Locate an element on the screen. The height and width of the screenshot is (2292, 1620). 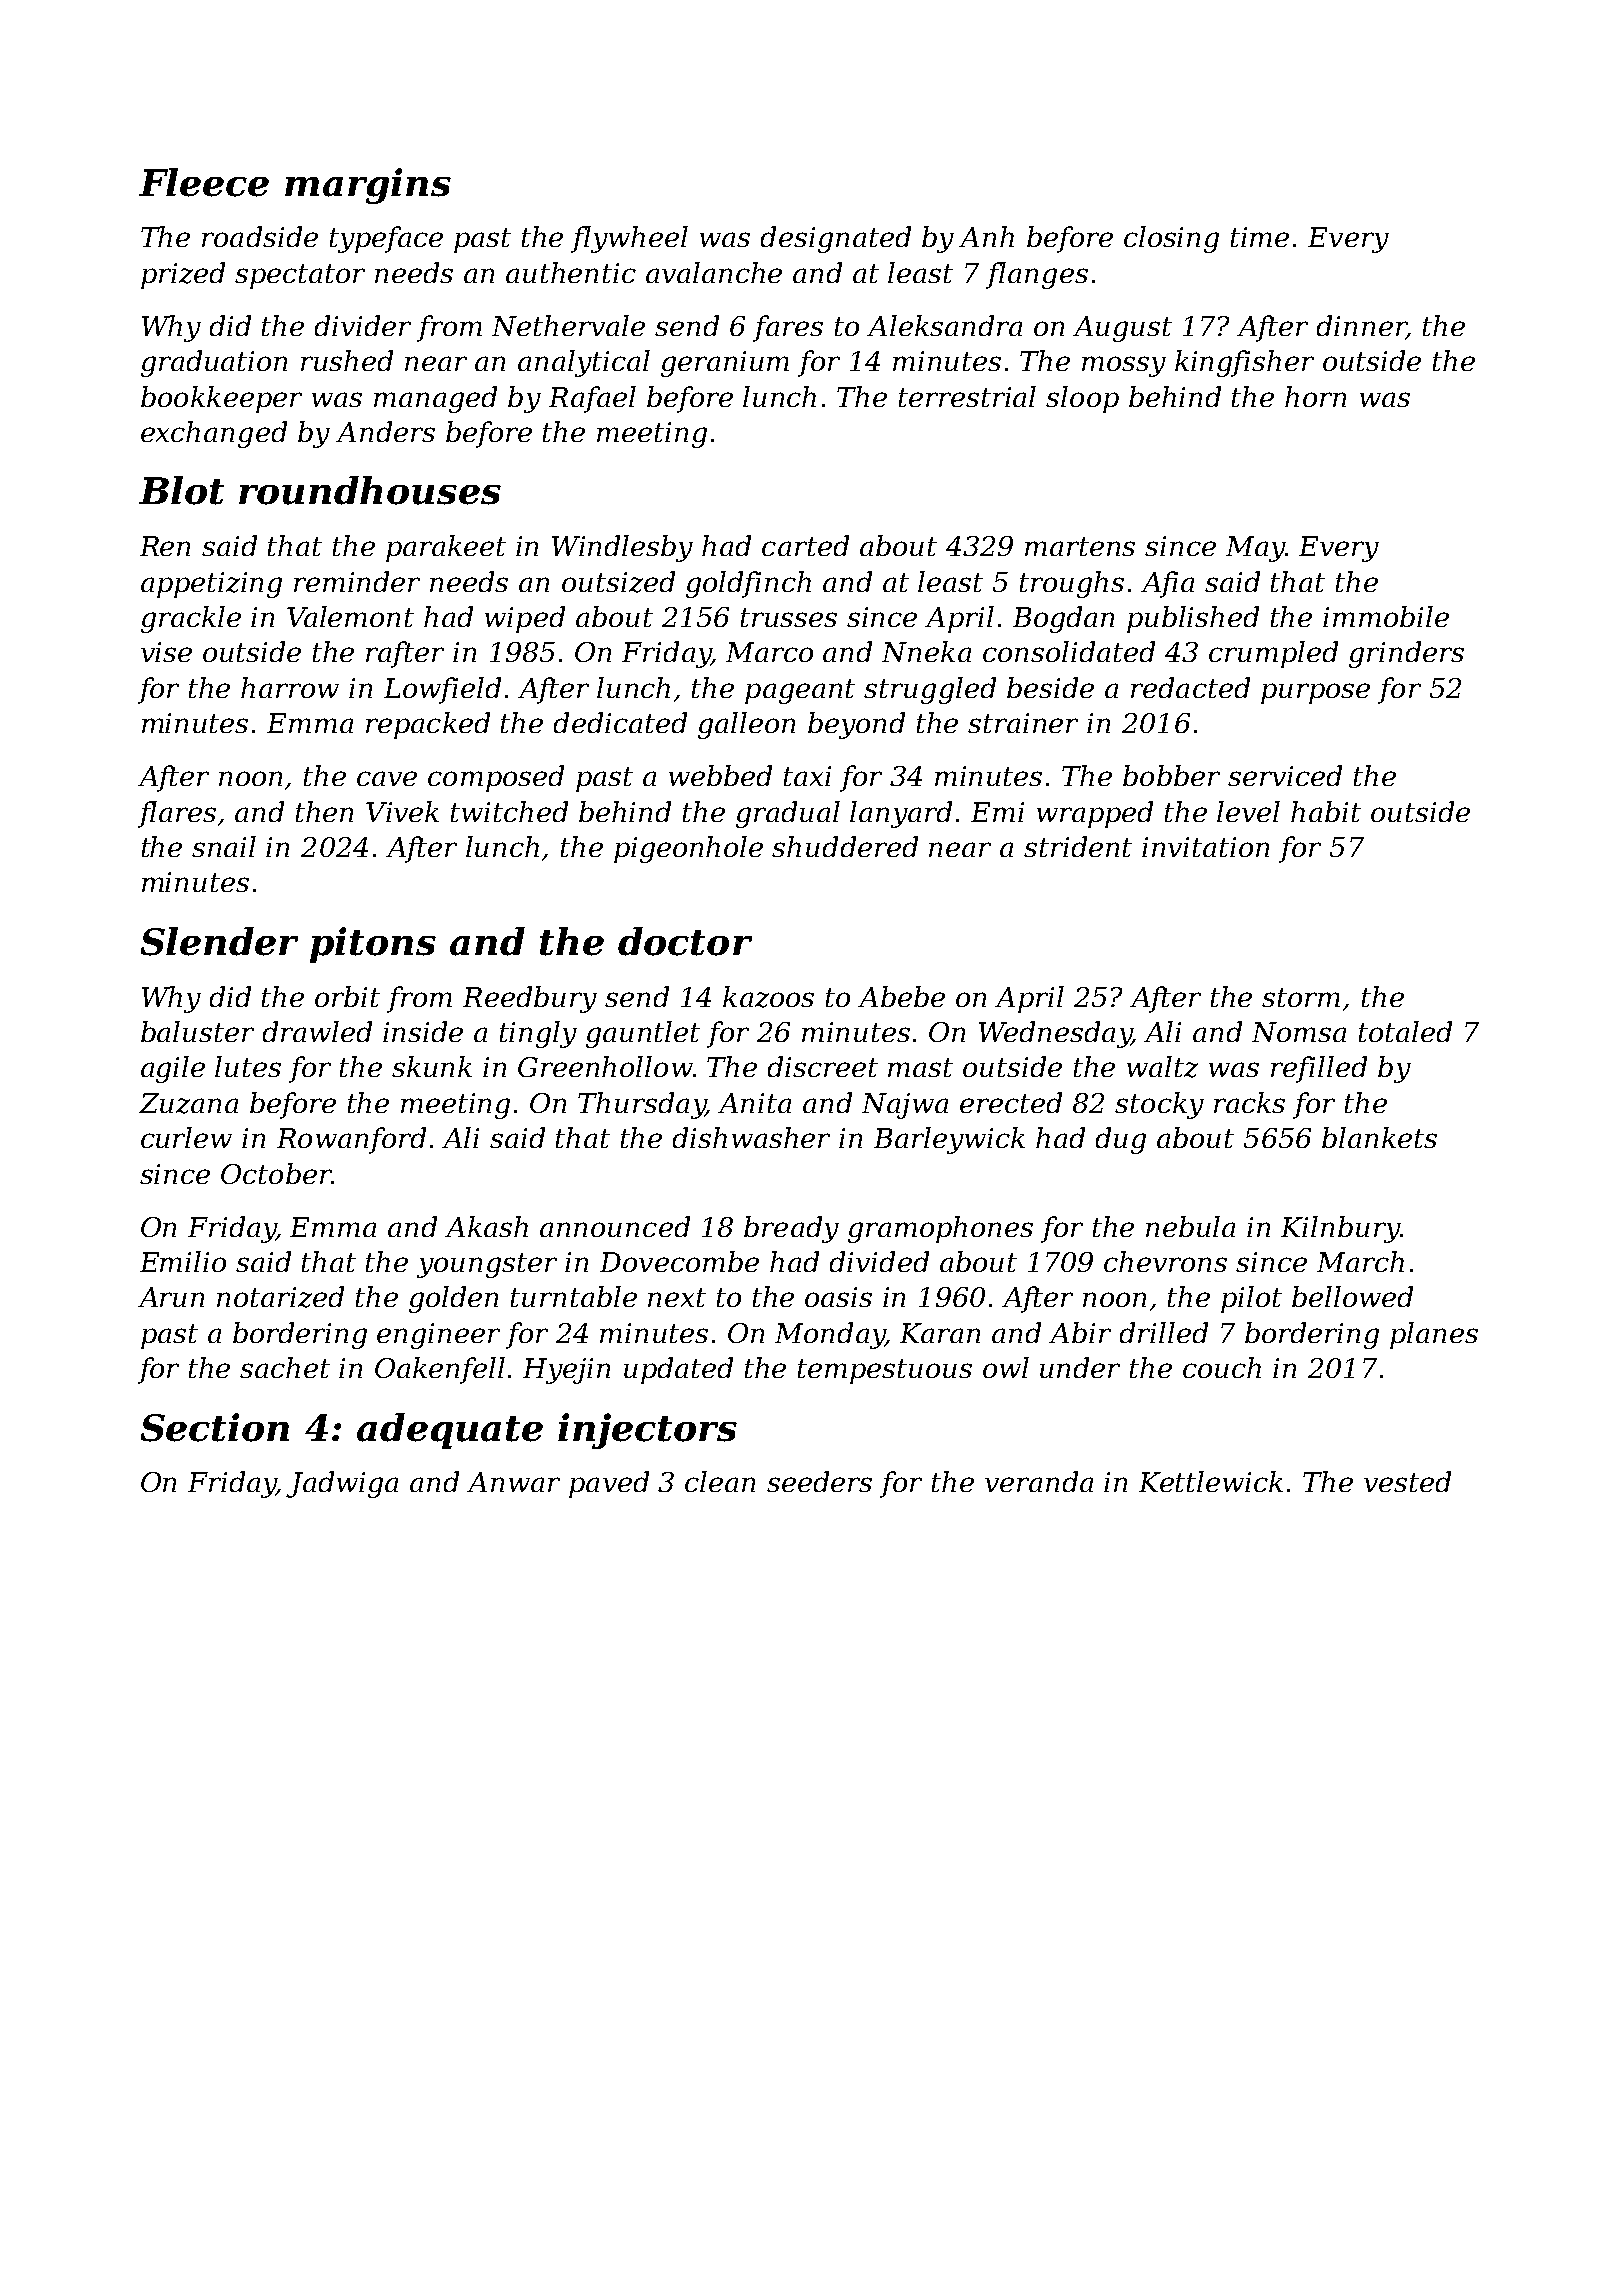
serviced is located at coordinates (1285, 775).
